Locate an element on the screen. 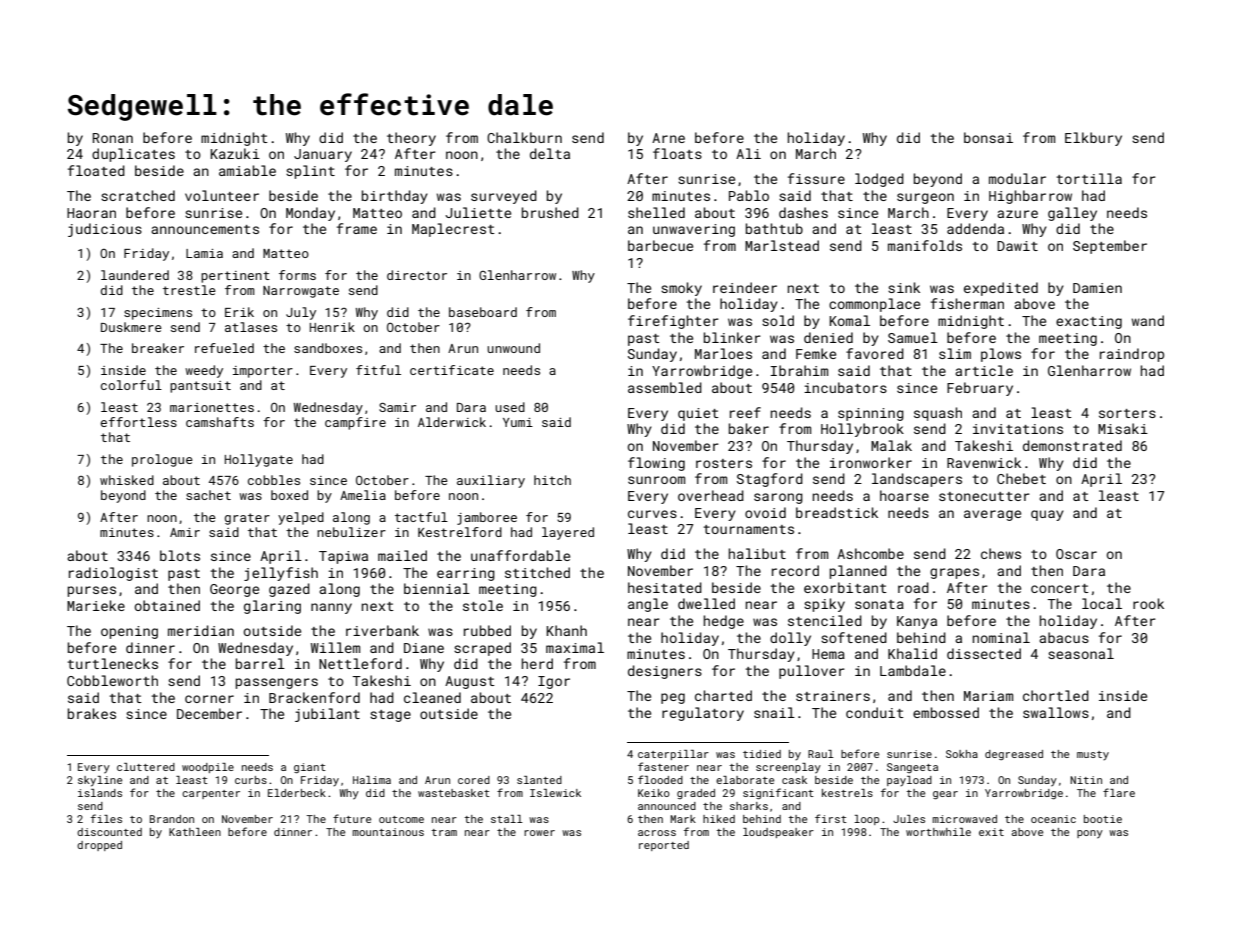  December is located at coordinates (209, 713).
